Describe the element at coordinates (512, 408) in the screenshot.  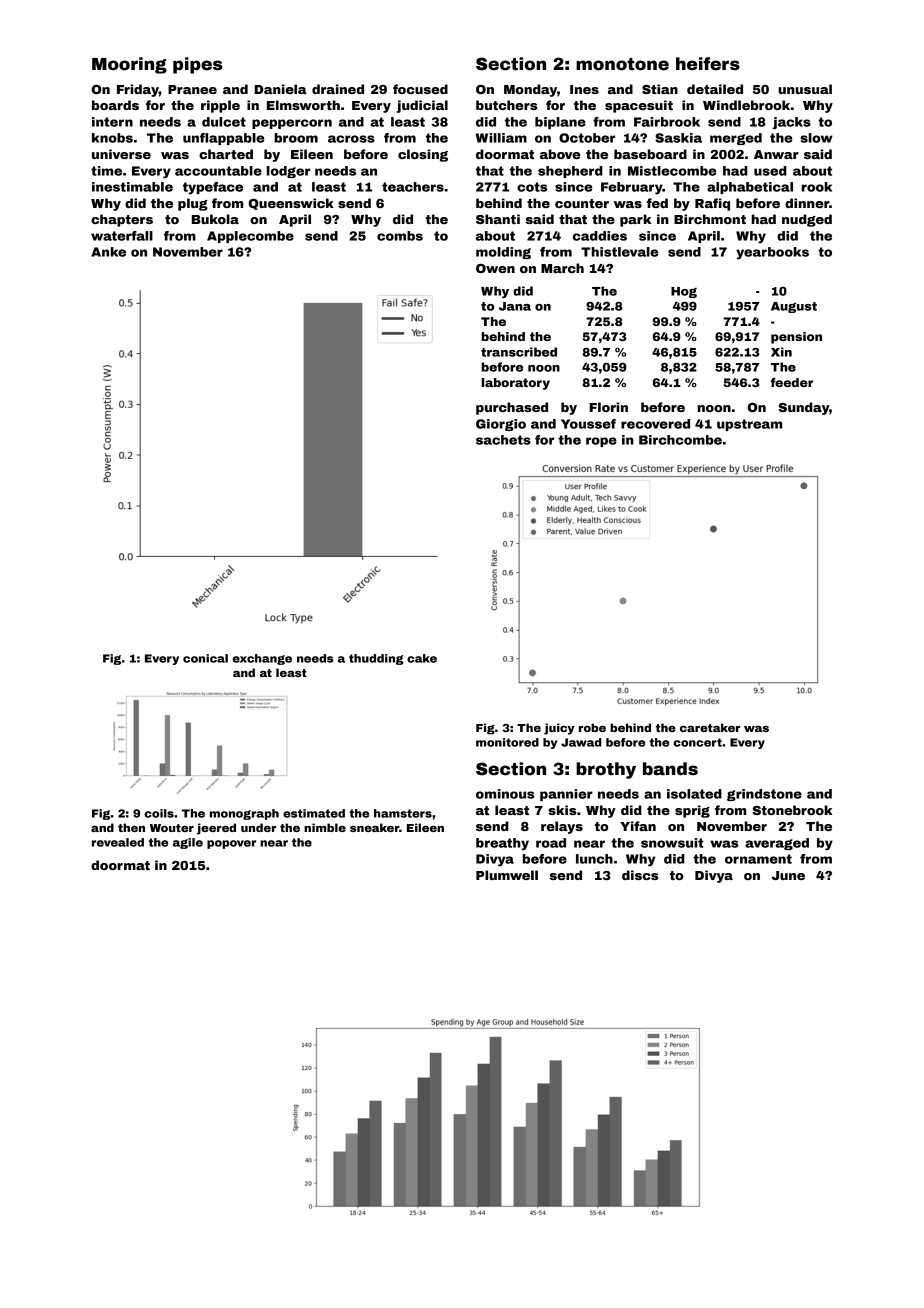
I see `purchased` at that location.
